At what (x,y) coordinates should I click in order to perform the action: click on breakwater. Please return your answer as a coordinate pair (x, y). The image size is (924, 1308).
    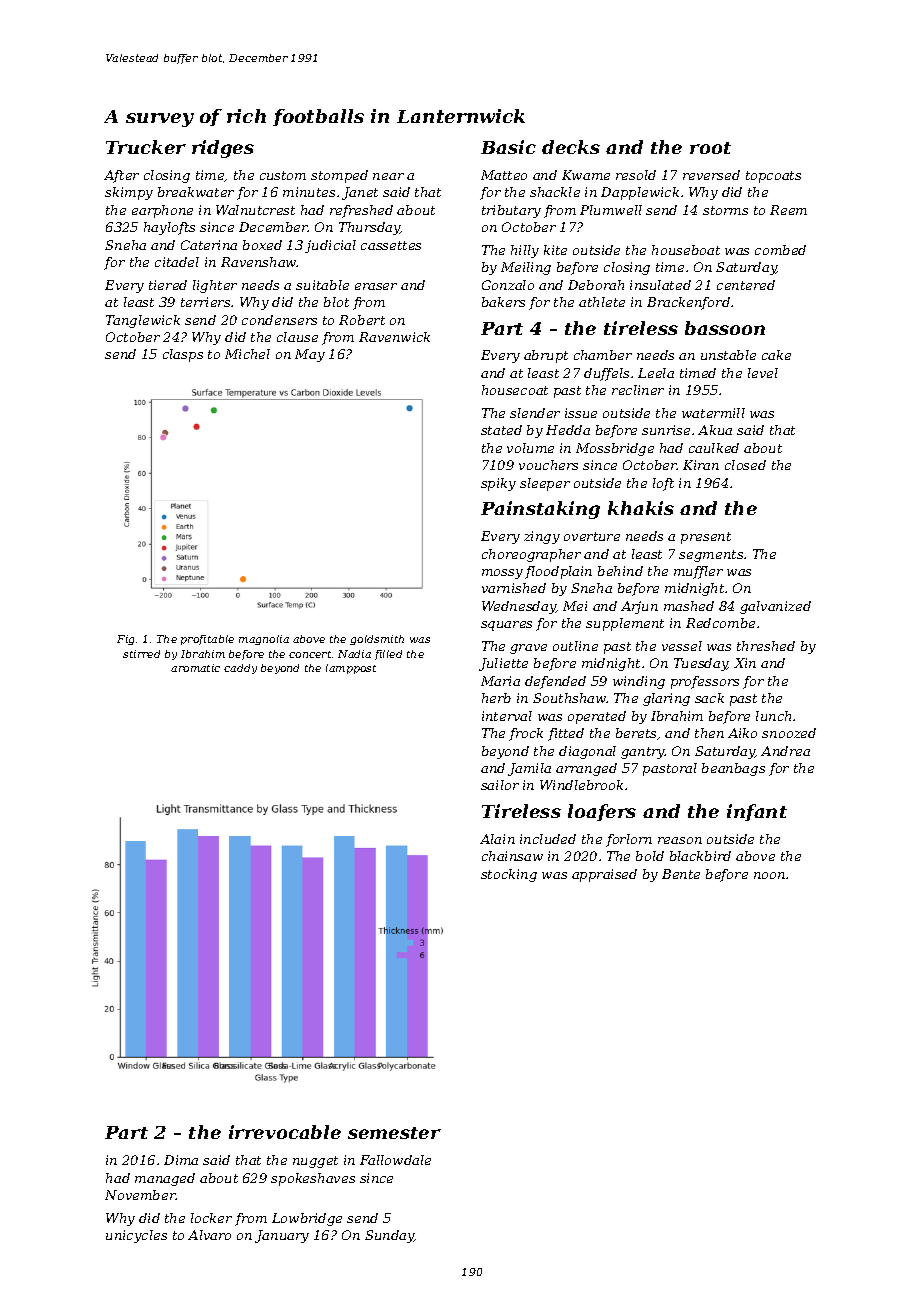
    Looking at the image, I should click on (196, 192).
